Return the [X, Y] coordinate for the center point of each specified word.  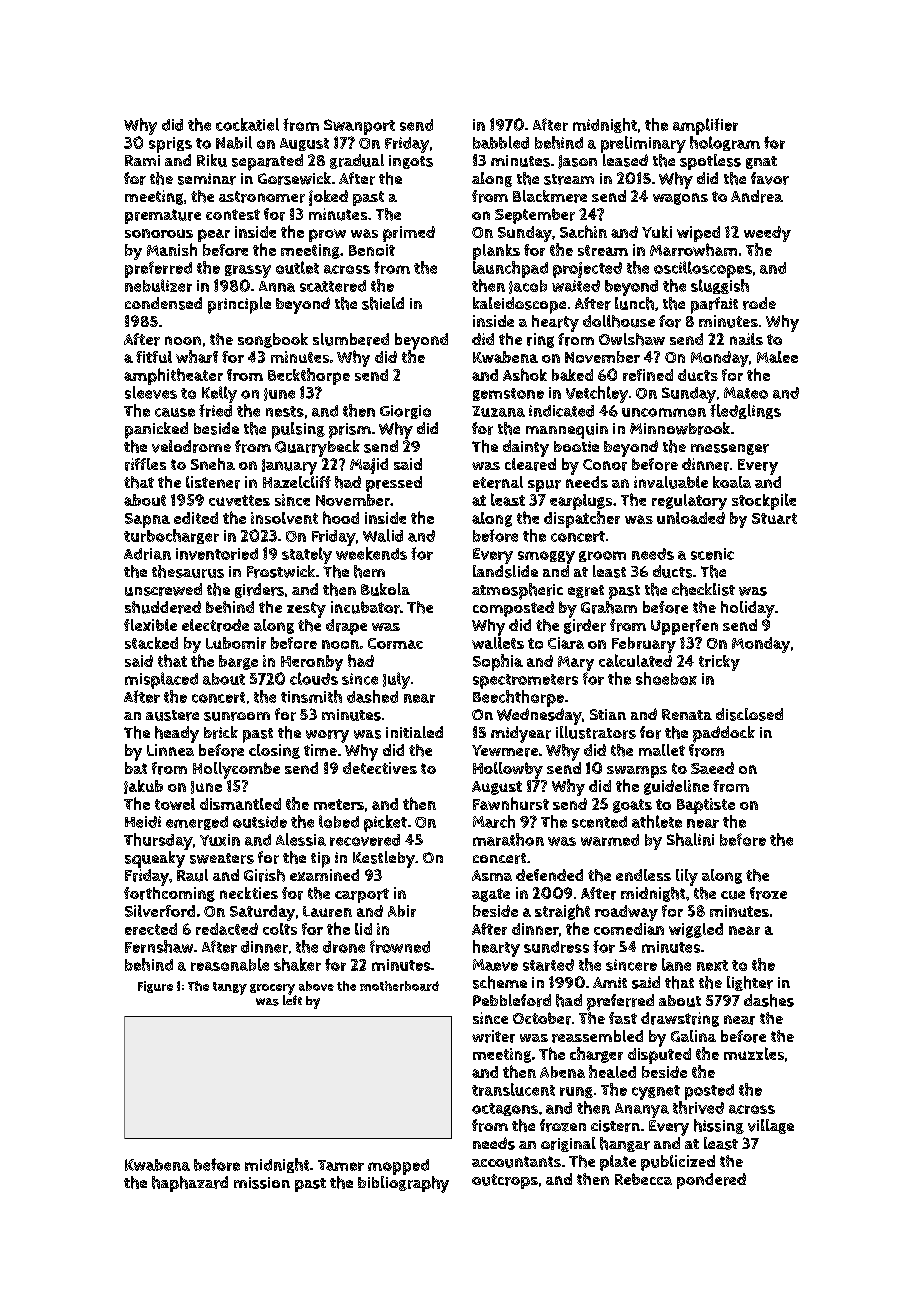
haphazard [190, 1184]
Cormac [395, 643]
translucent [513, 1089]
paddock [724, 734]
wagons [680, 199]
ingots [411, 162]
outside [260, 822]
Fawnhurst [511, 803]
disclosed [749, 714]
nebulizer [158, 285]
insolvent [284, 518]
